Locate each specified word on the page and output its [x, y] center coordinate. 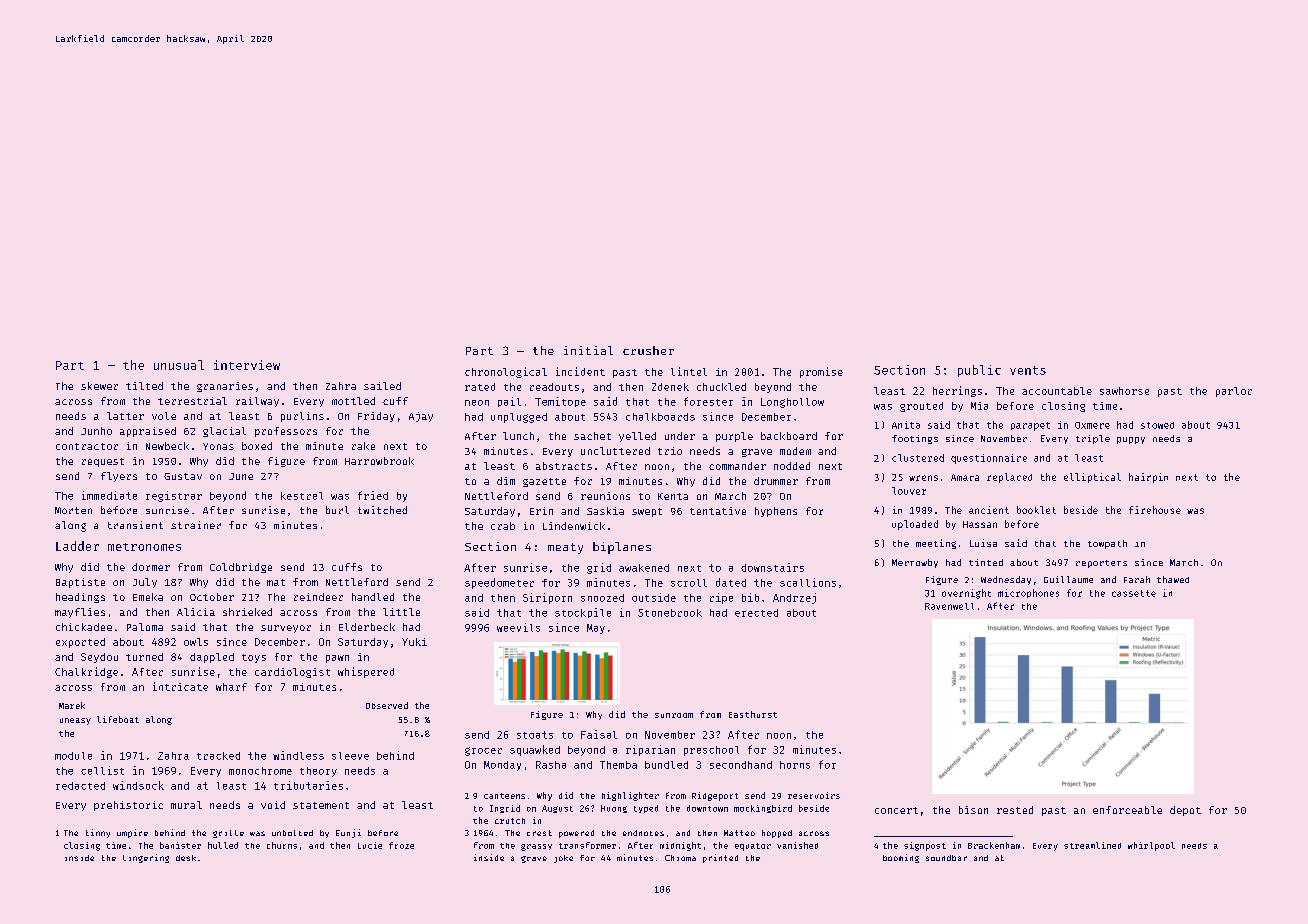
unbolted [292, 833]
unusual [179, 365]
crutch [510, 821]
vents [1028, 370]
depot [1185, 811]
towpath [1107, 544]
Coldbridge [241, 568]
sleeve [350, 756]
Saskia [605, 511]
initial [588, 350]
